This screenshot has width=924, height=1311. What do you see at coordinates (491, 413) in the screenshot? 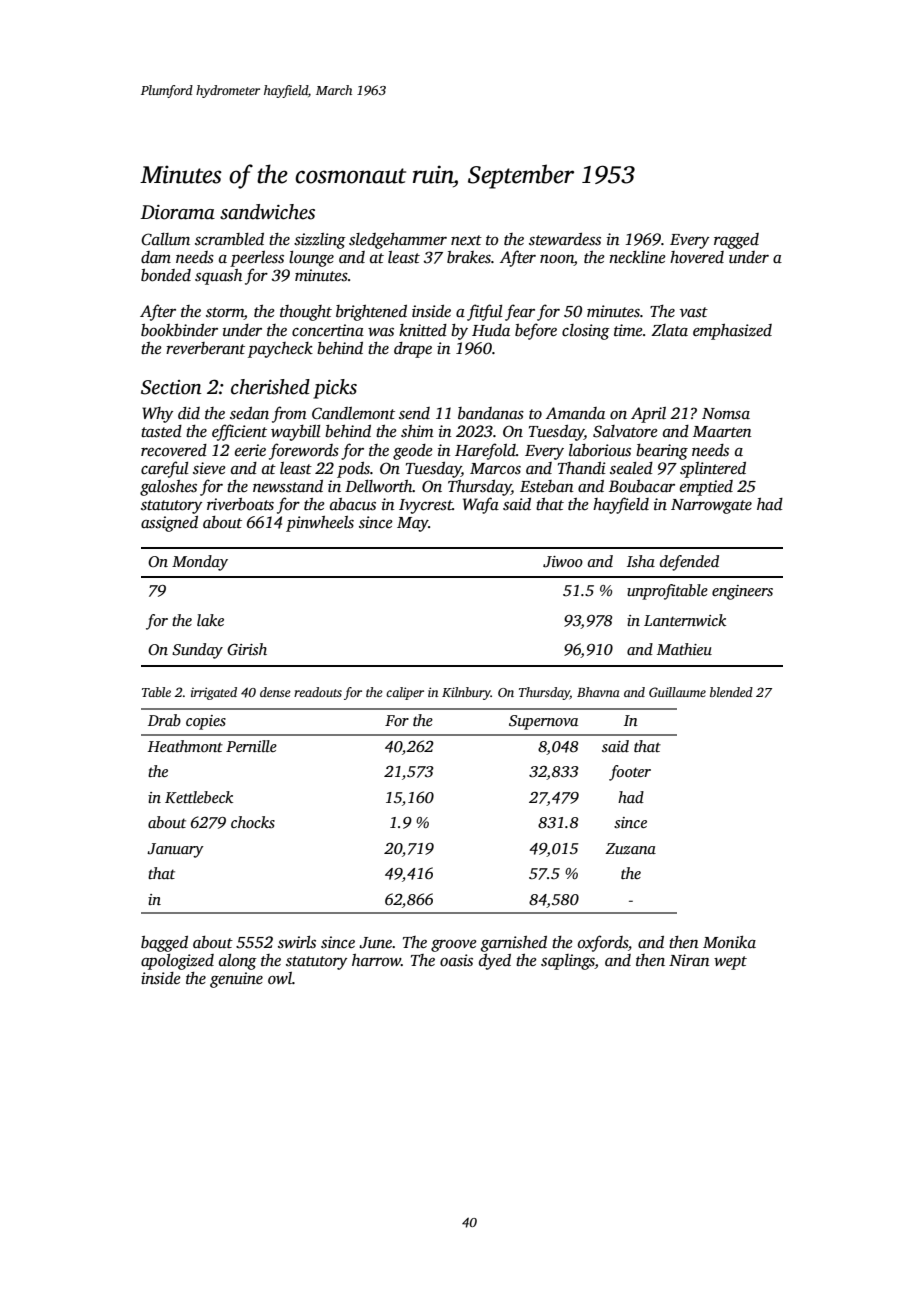
I see `bandanas` at bounding box center [491, 413].
